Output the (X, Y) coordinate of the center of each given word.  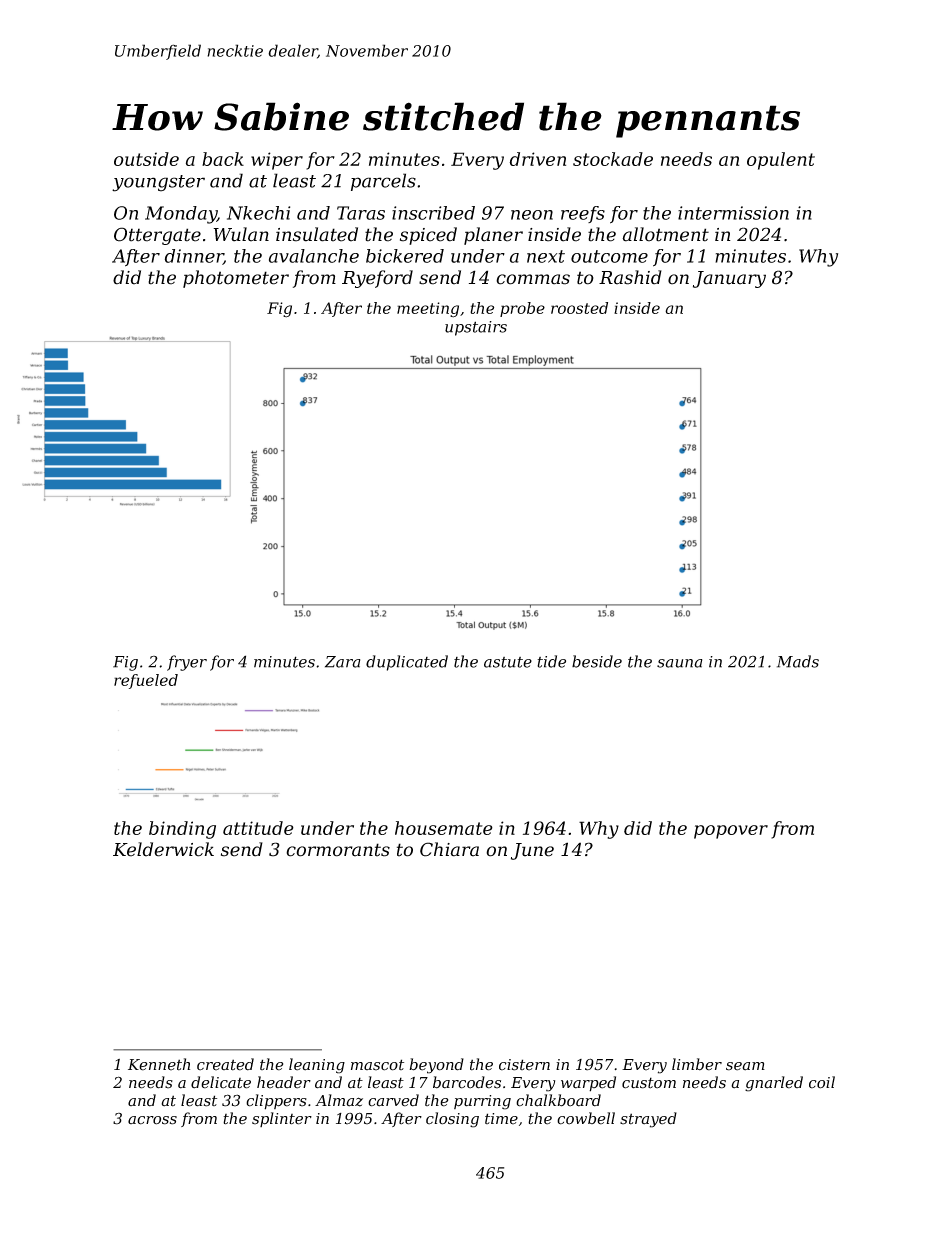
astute (508, 662)
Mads (798, 661)
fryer (187, 663)
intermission (733, 213)
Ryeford (377, 279)
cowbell (586, 1118)
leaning (317, 1066)
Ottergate (157, 236)
